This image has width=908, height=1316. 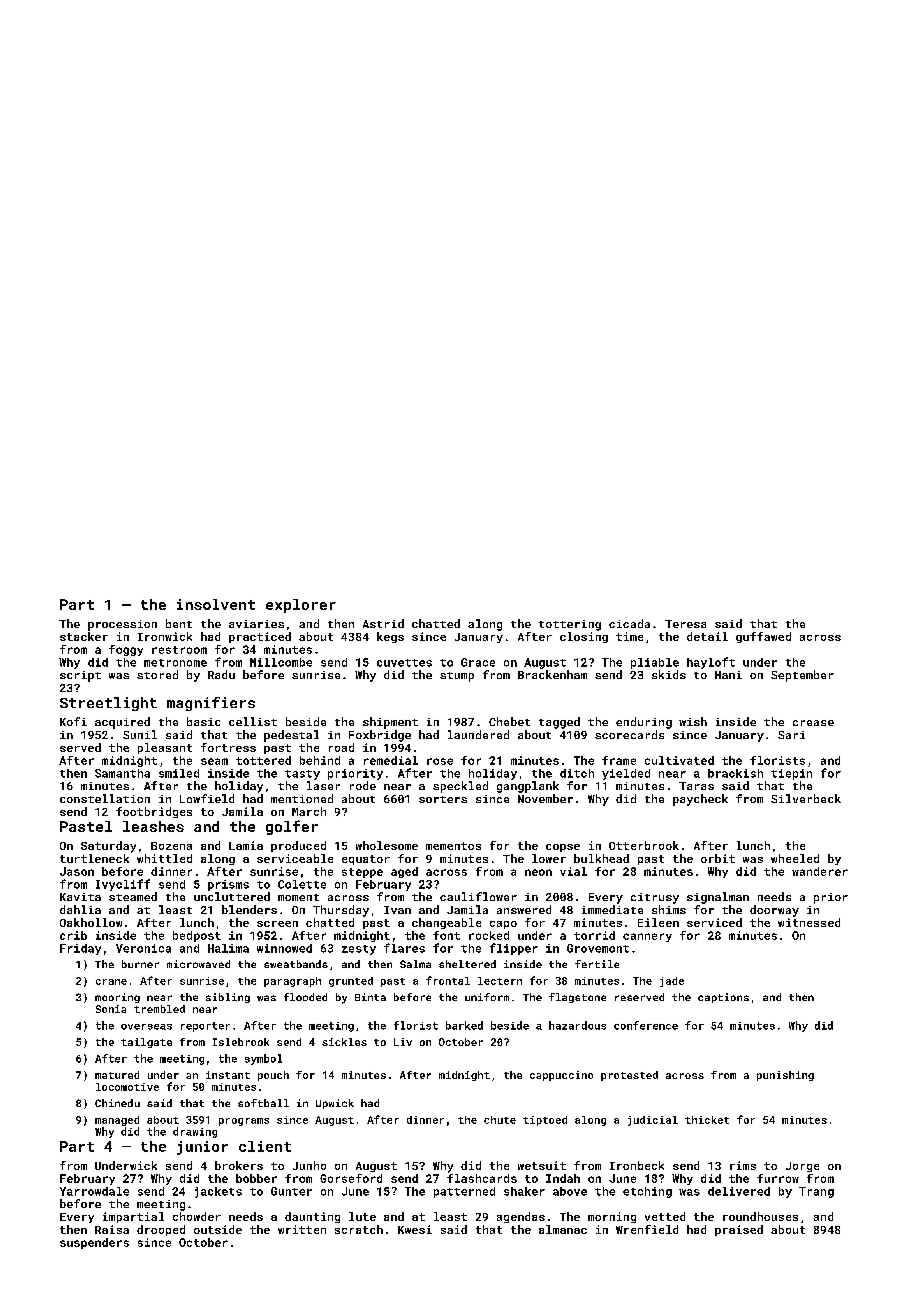 What do you see at coordinates (335, 1104) in the image?
I see `Upwick` at bounding box center [335, 1104].
